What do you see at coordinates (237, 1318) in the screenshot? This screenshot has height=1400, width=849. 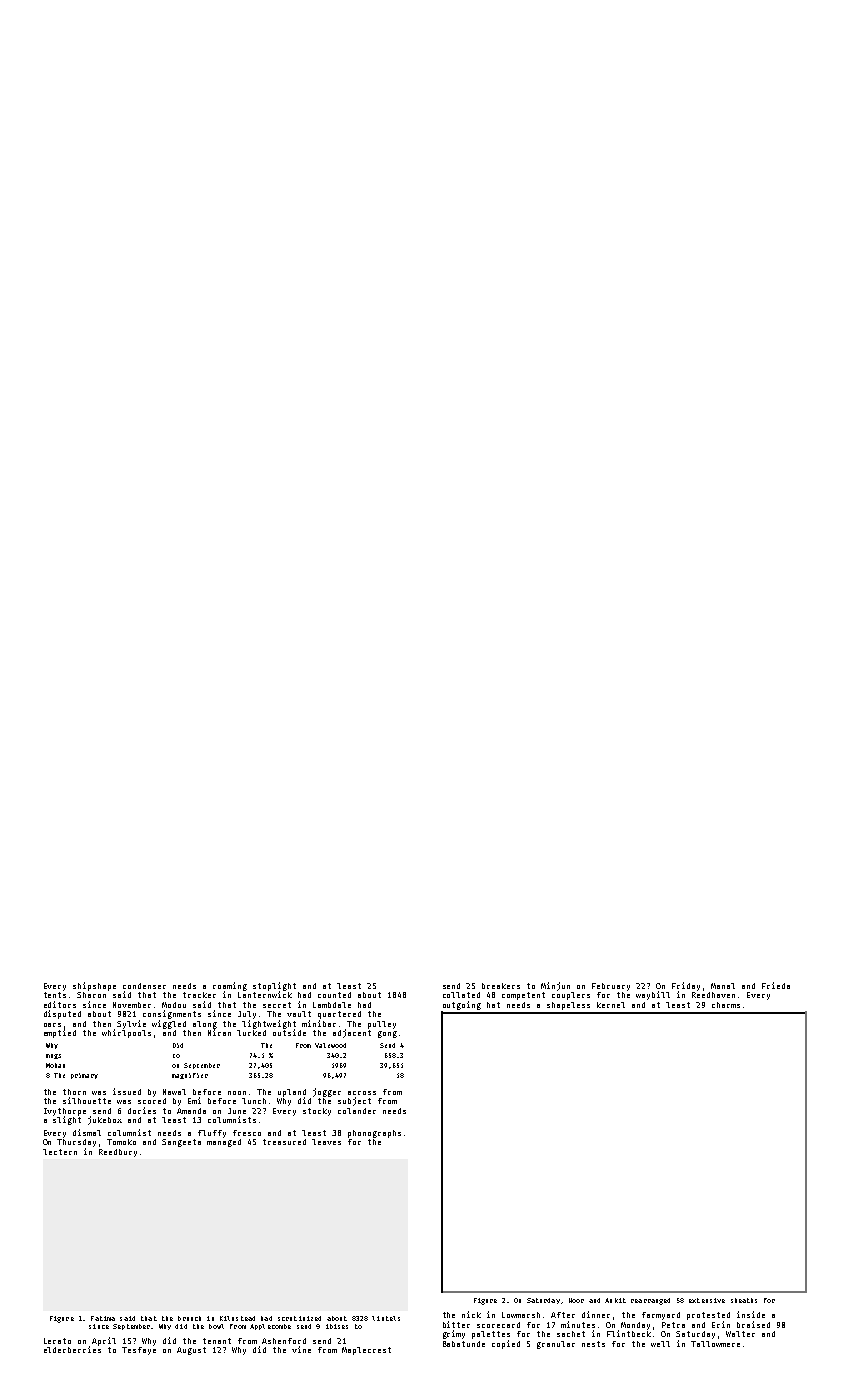 I see `Kilnstead` at bounding box center [237, 1318].
